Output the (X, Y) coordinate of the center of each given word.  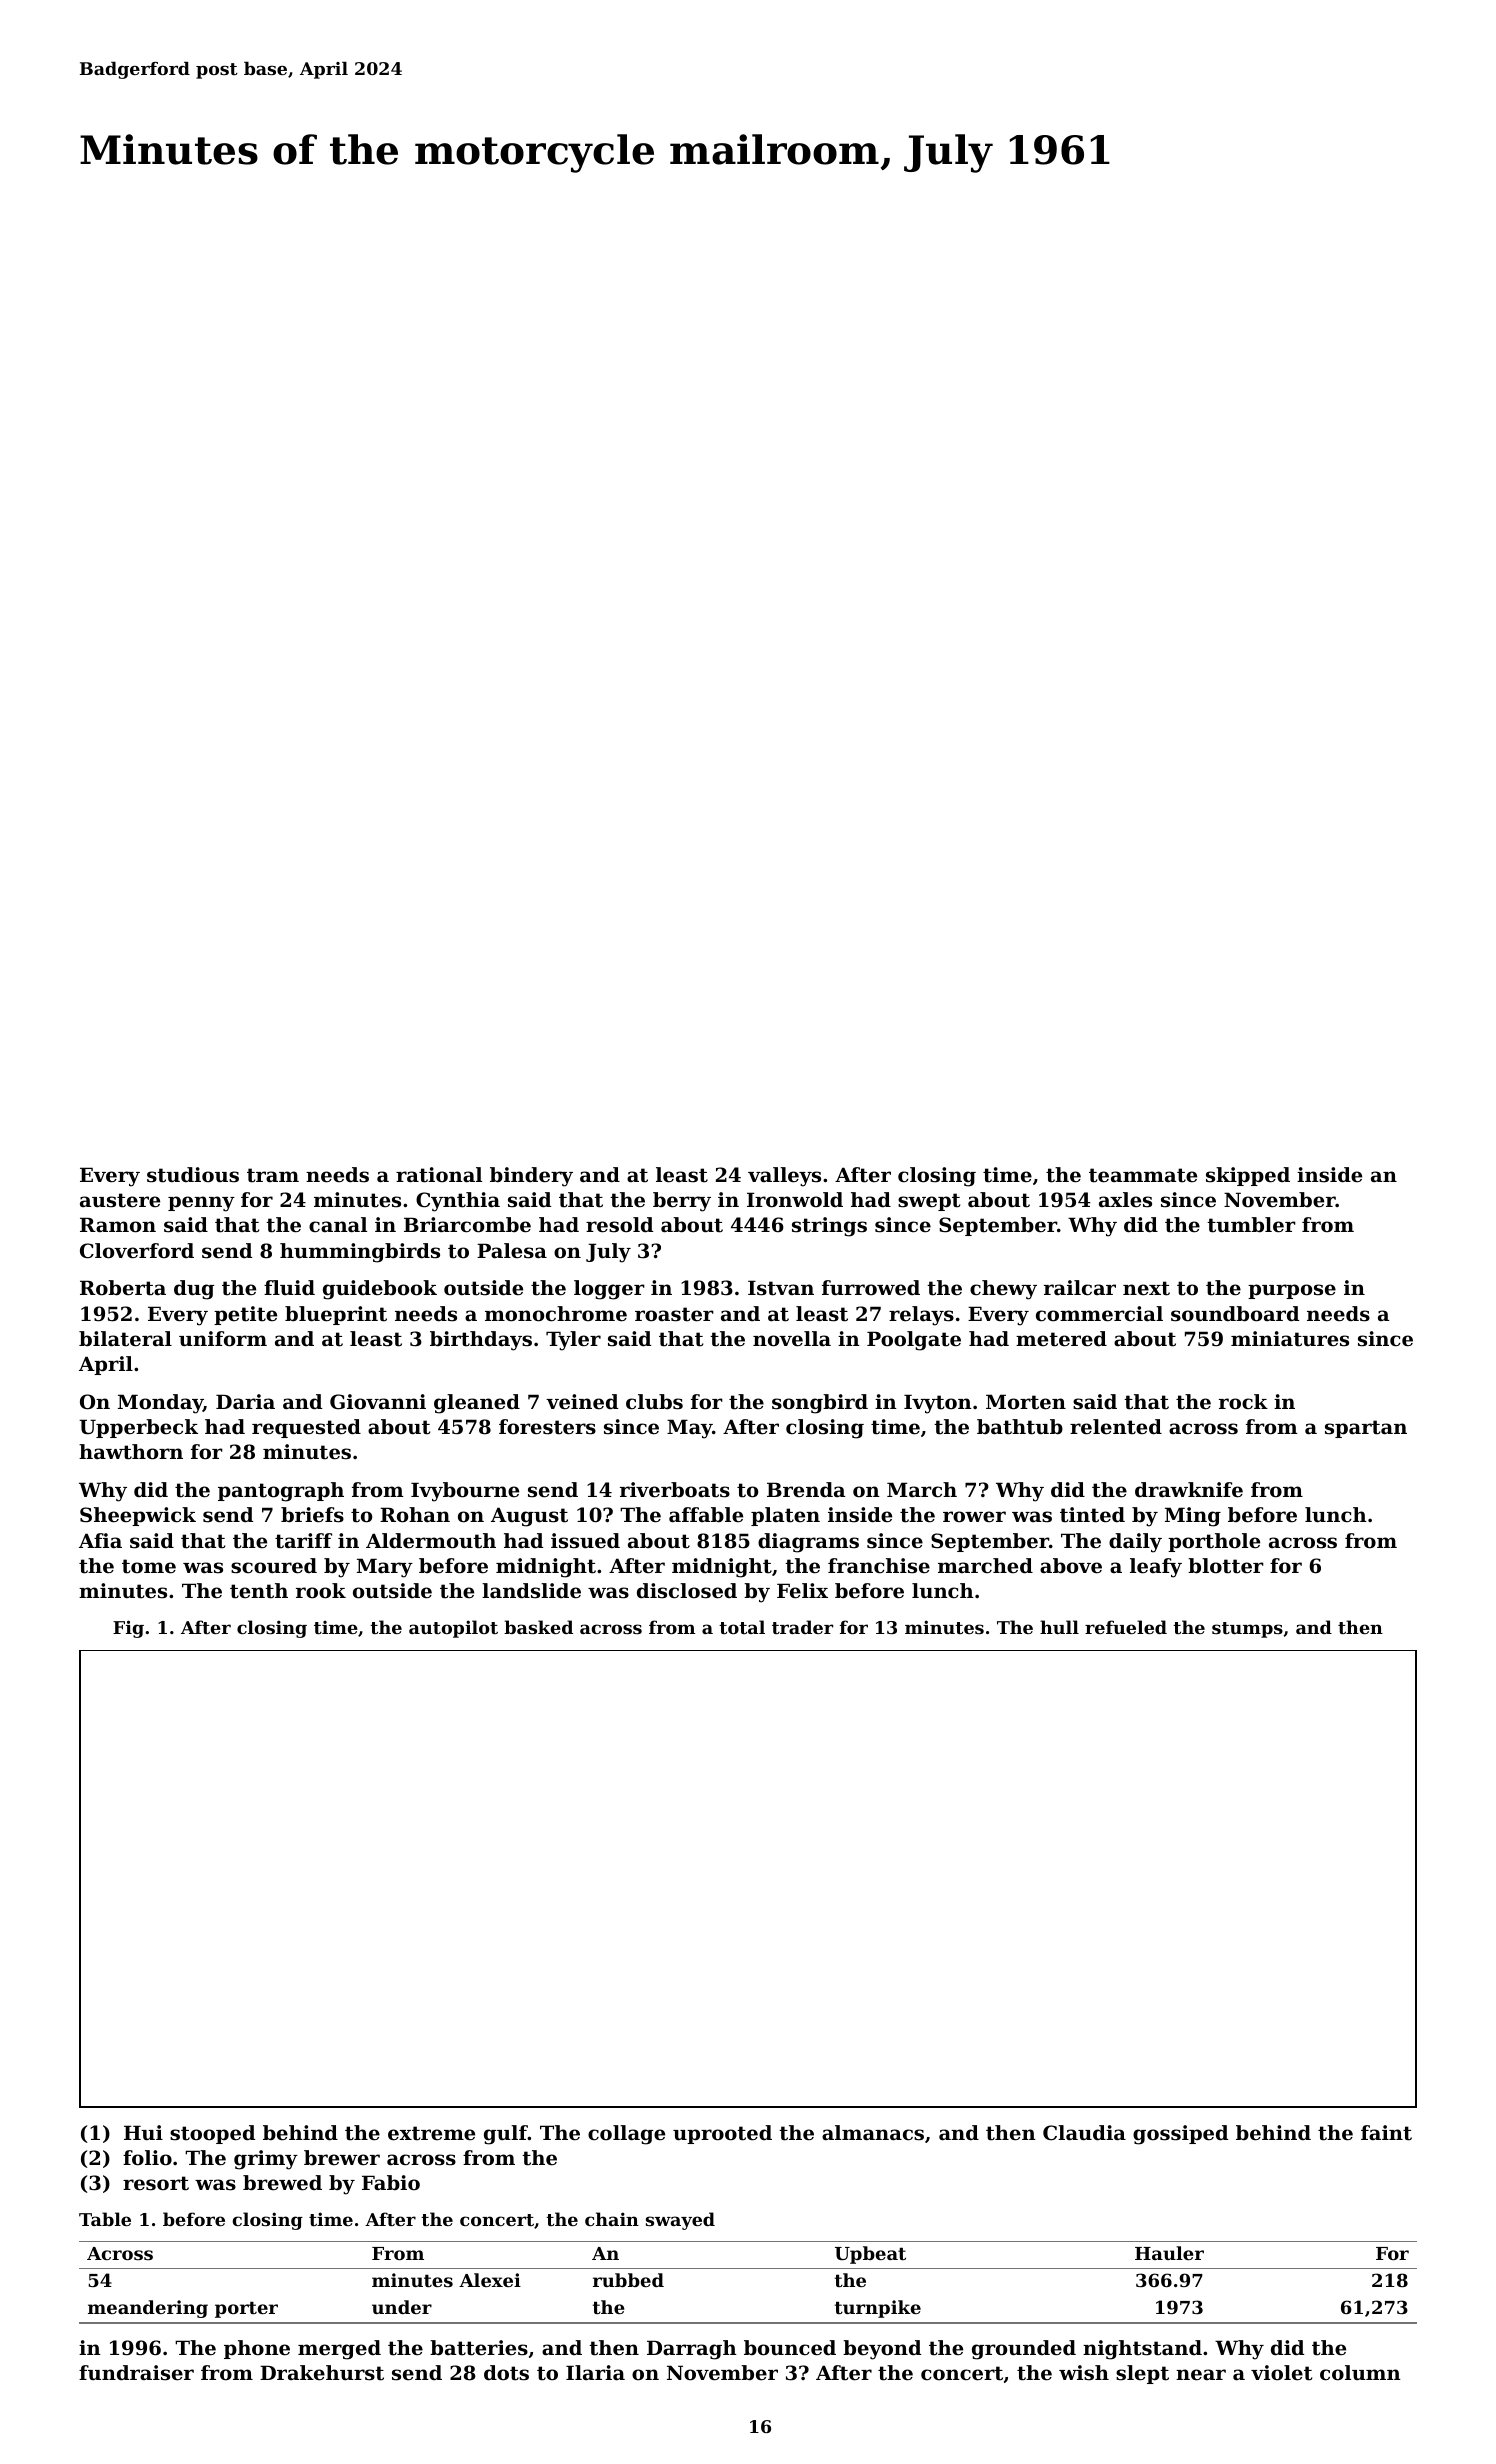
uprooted (722, 2134)
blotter (1226, 1566)
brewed (282, 2183)
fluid (289, 1287)
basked (538, 1627)
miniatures (1290, 1339)
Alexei (490, 2280)
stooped (212, 2134)
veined (582, 1402)
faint (1386, 2133)
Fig (128, 1629)
